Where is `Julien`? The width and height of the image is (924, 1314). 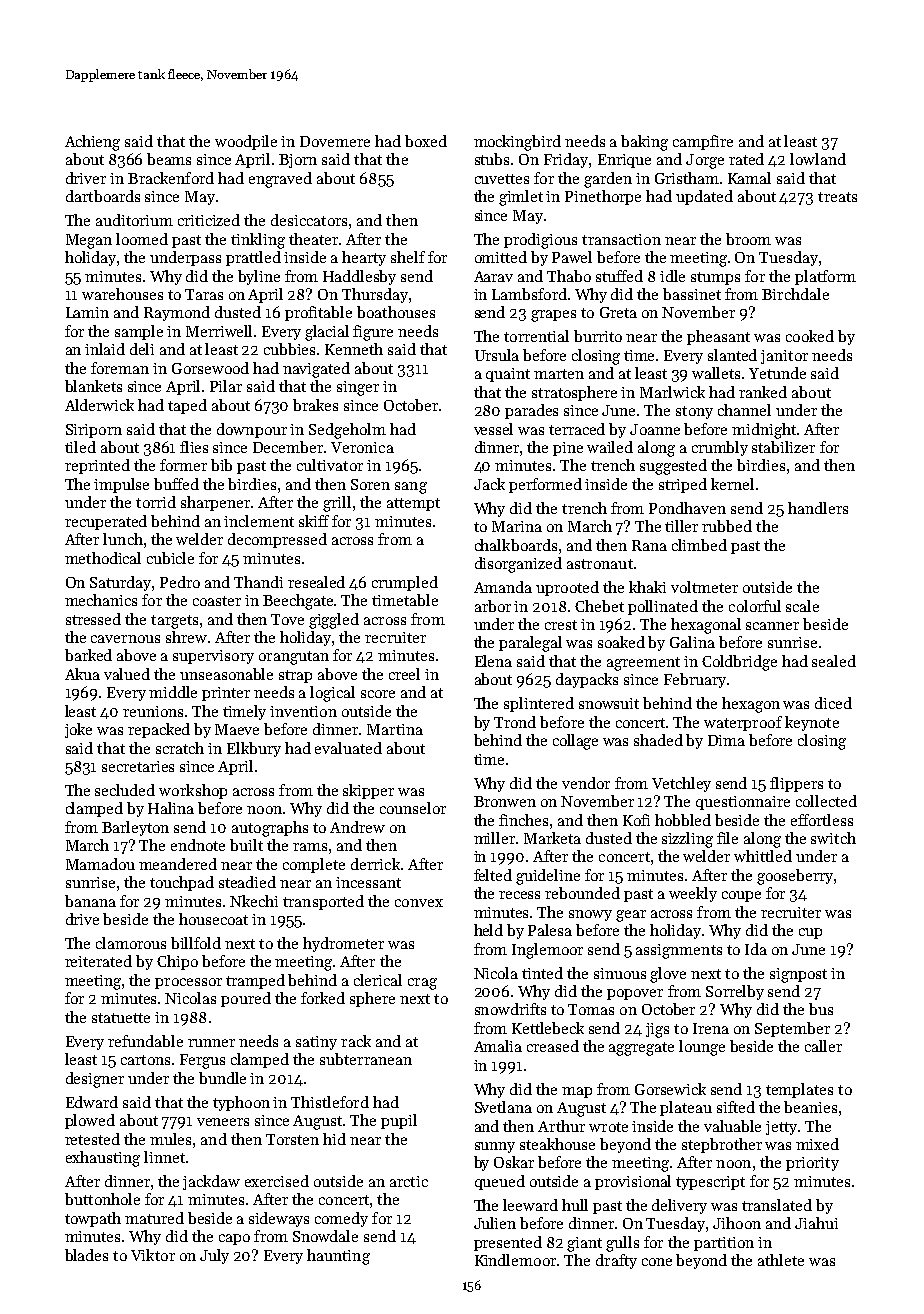
Julien is located at coordinates (495, 1223).
